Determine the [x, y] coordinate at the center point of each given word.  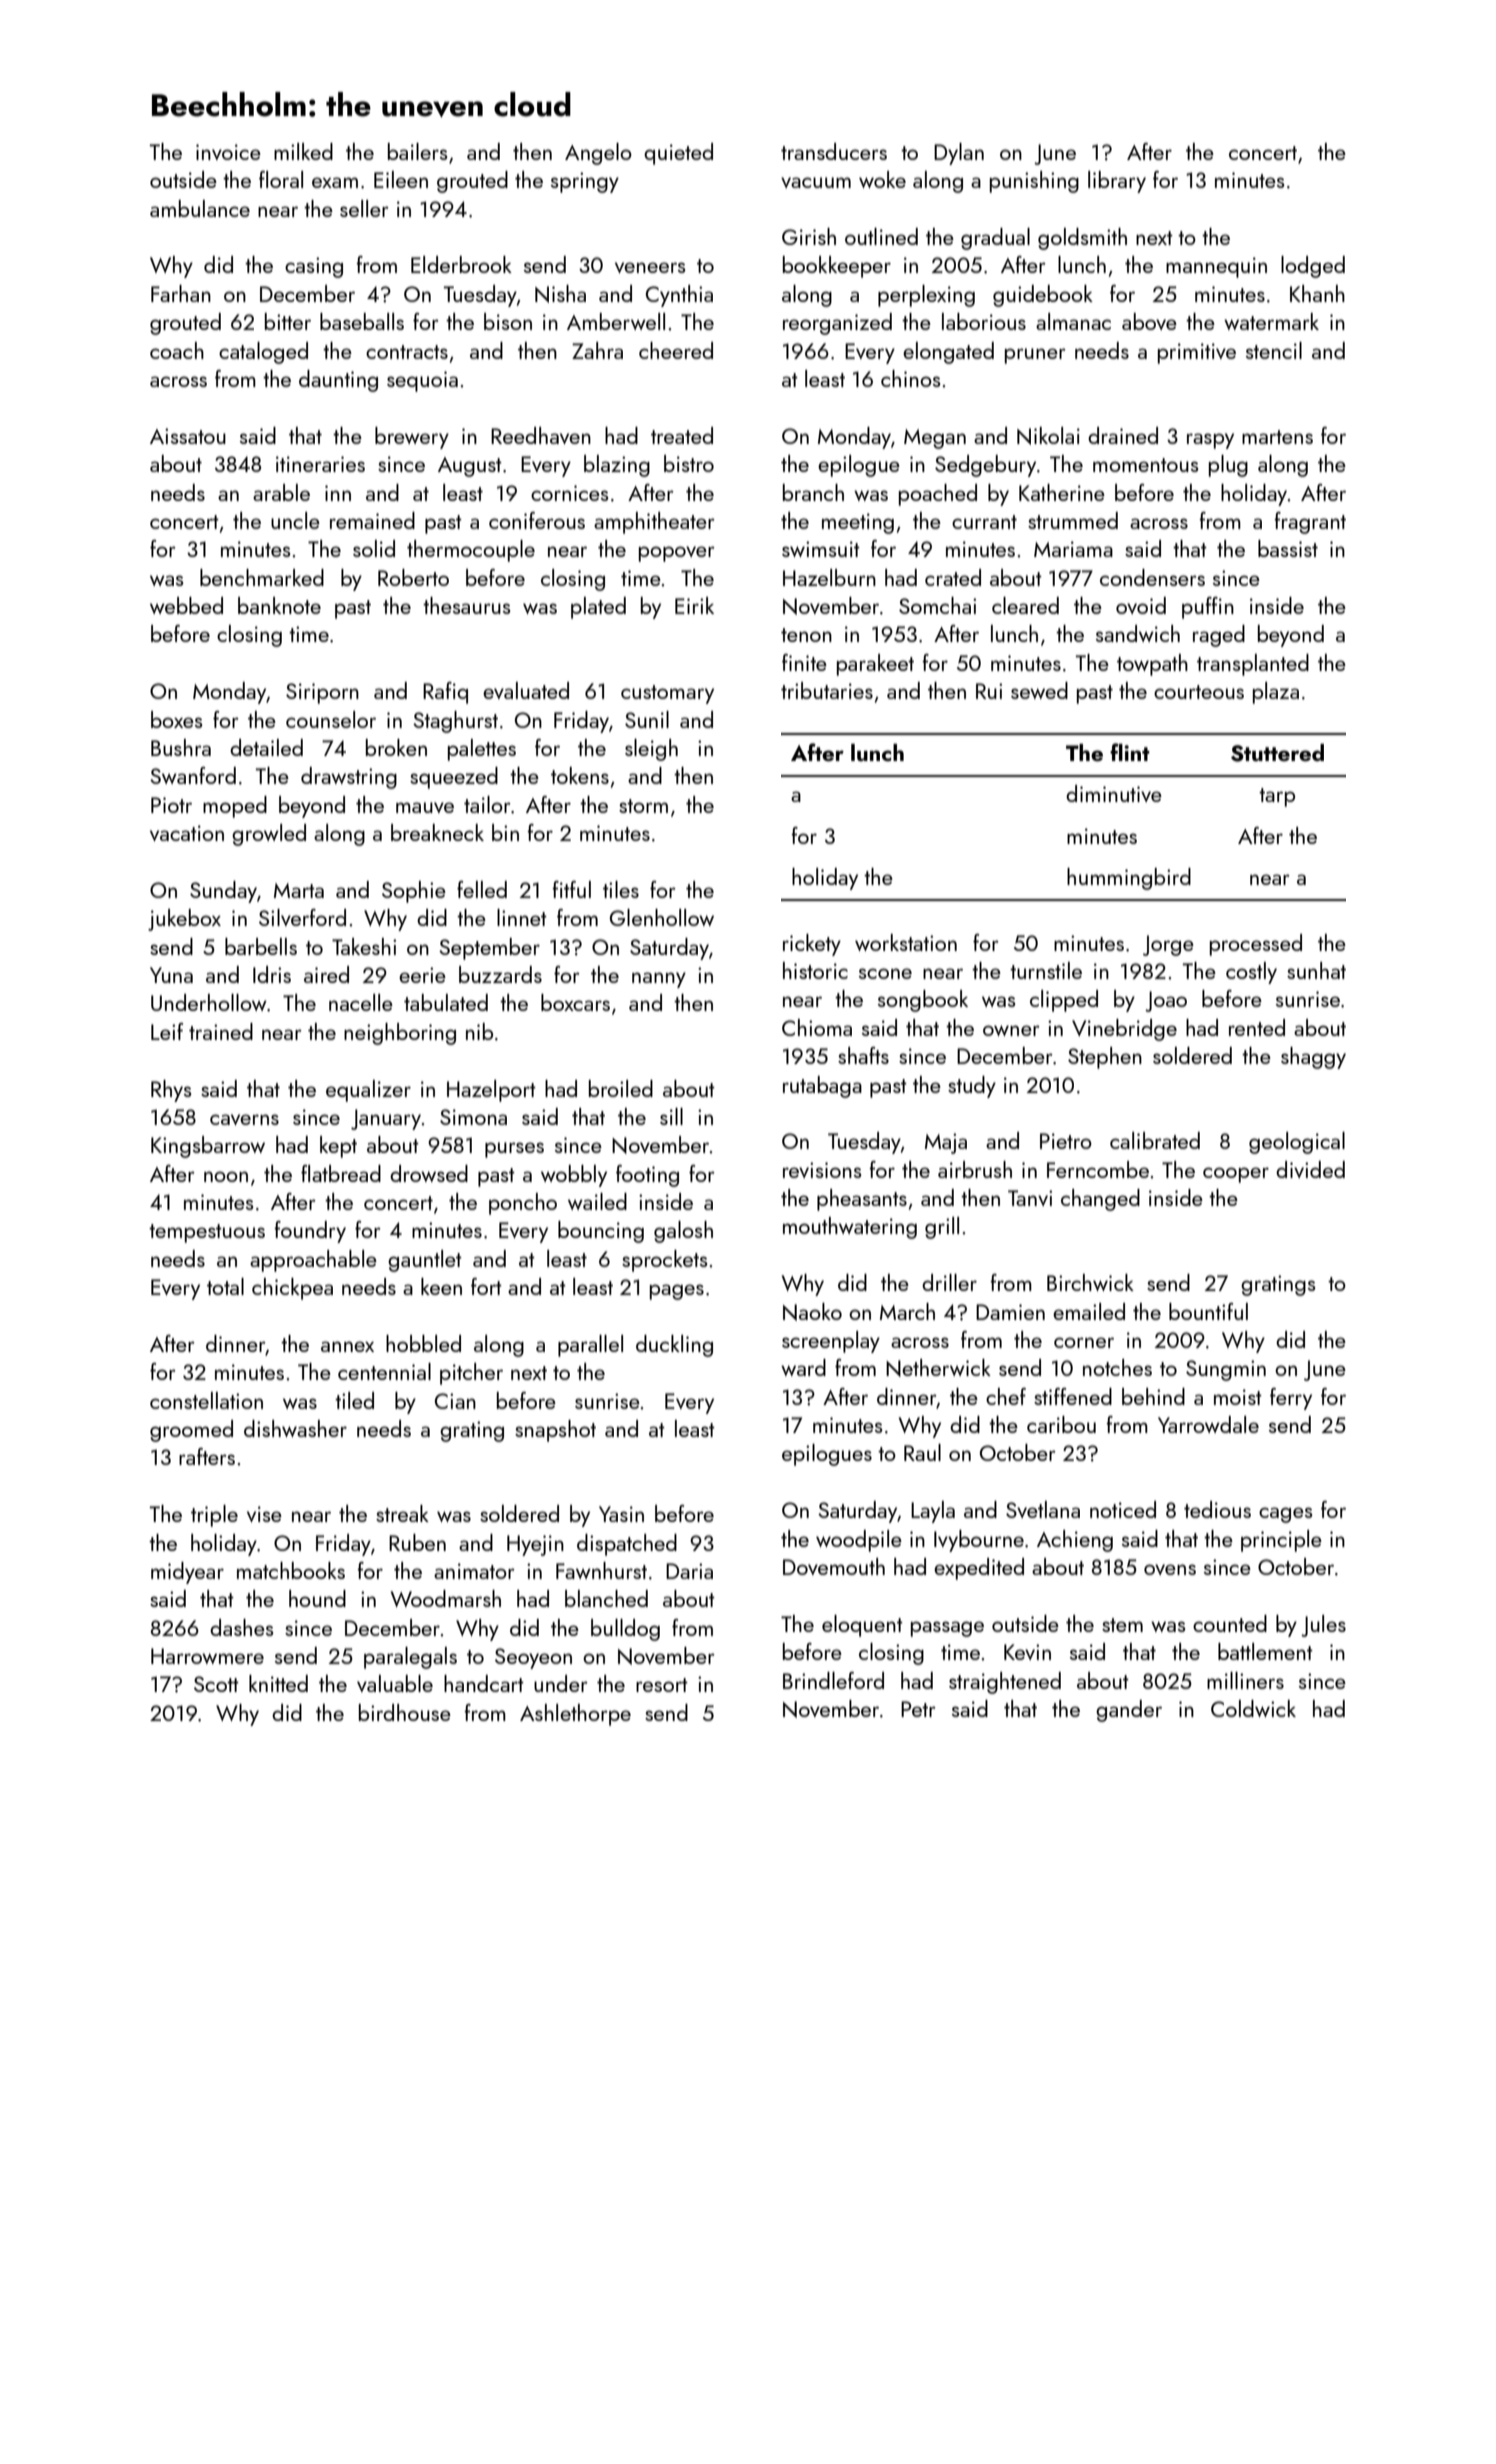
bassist [1288, 548]
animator [474, 1571]
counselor [331, 719]
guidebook [1043, 296]
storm [643, 806]
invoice [228, 152]
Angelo [598, 154]
